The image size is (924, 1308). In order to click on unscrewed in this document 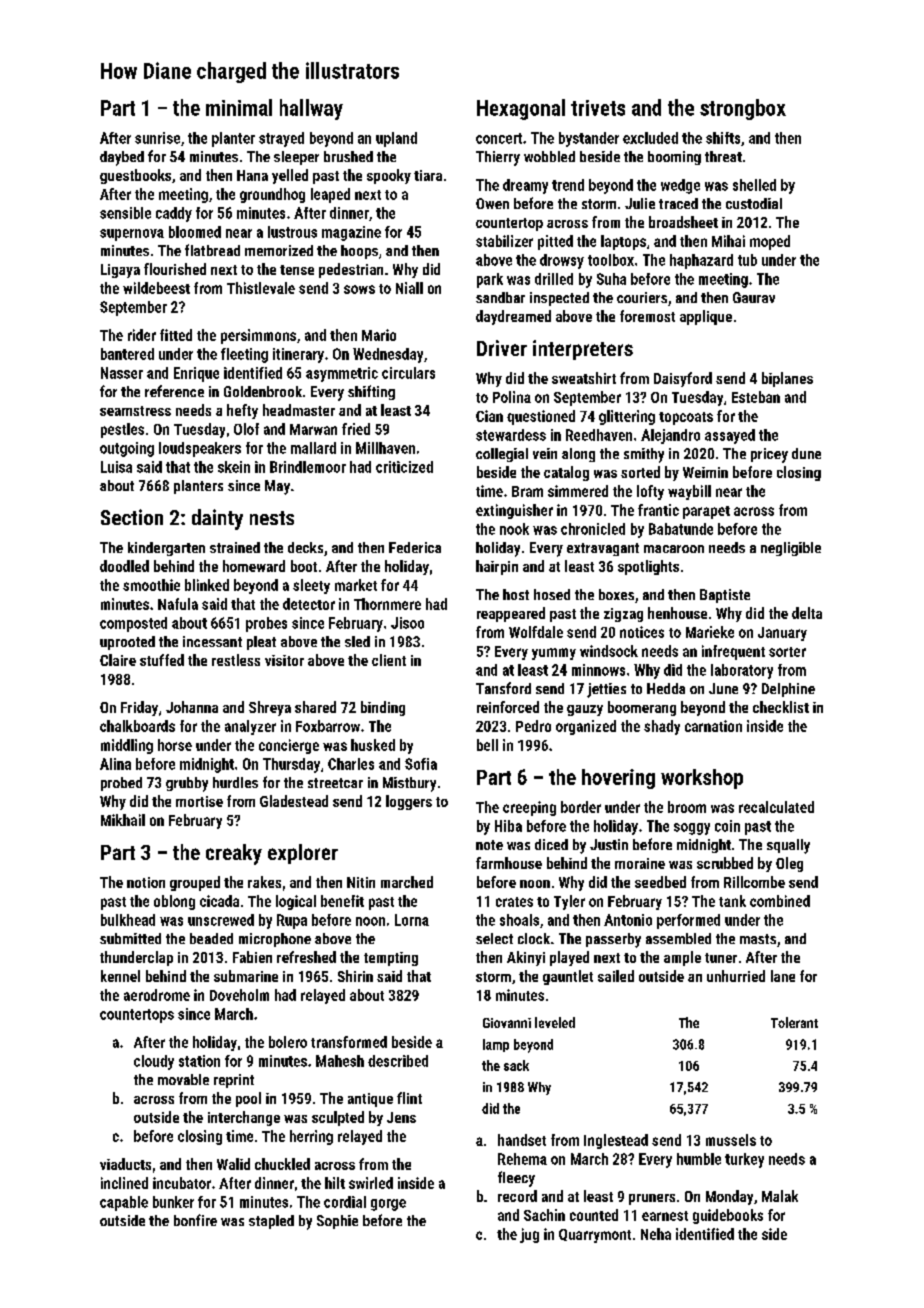, I will do `click(221, 920)`.
